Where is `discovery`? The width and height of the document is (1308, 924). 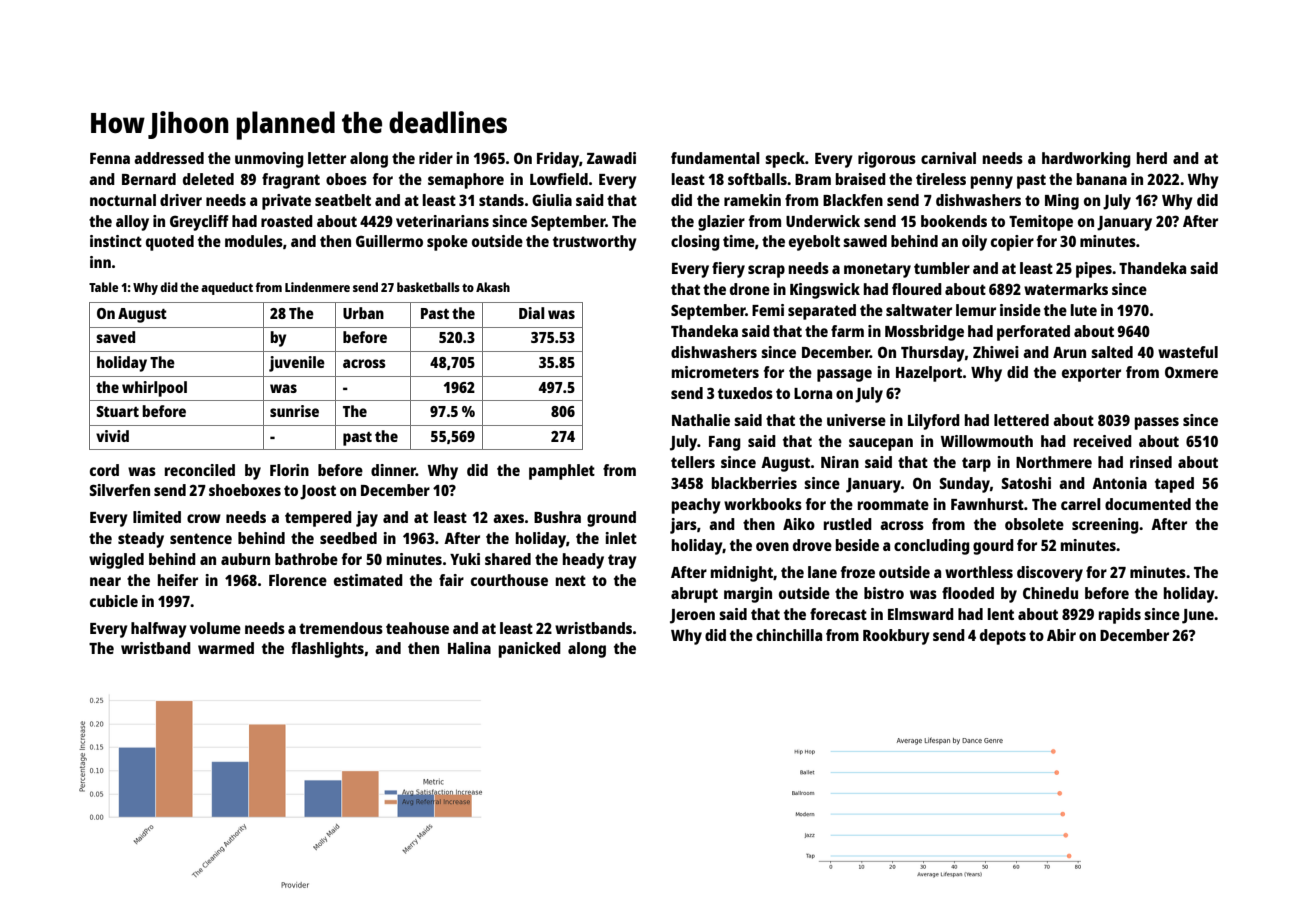 discovery is located at coordinates (1050, 574).
